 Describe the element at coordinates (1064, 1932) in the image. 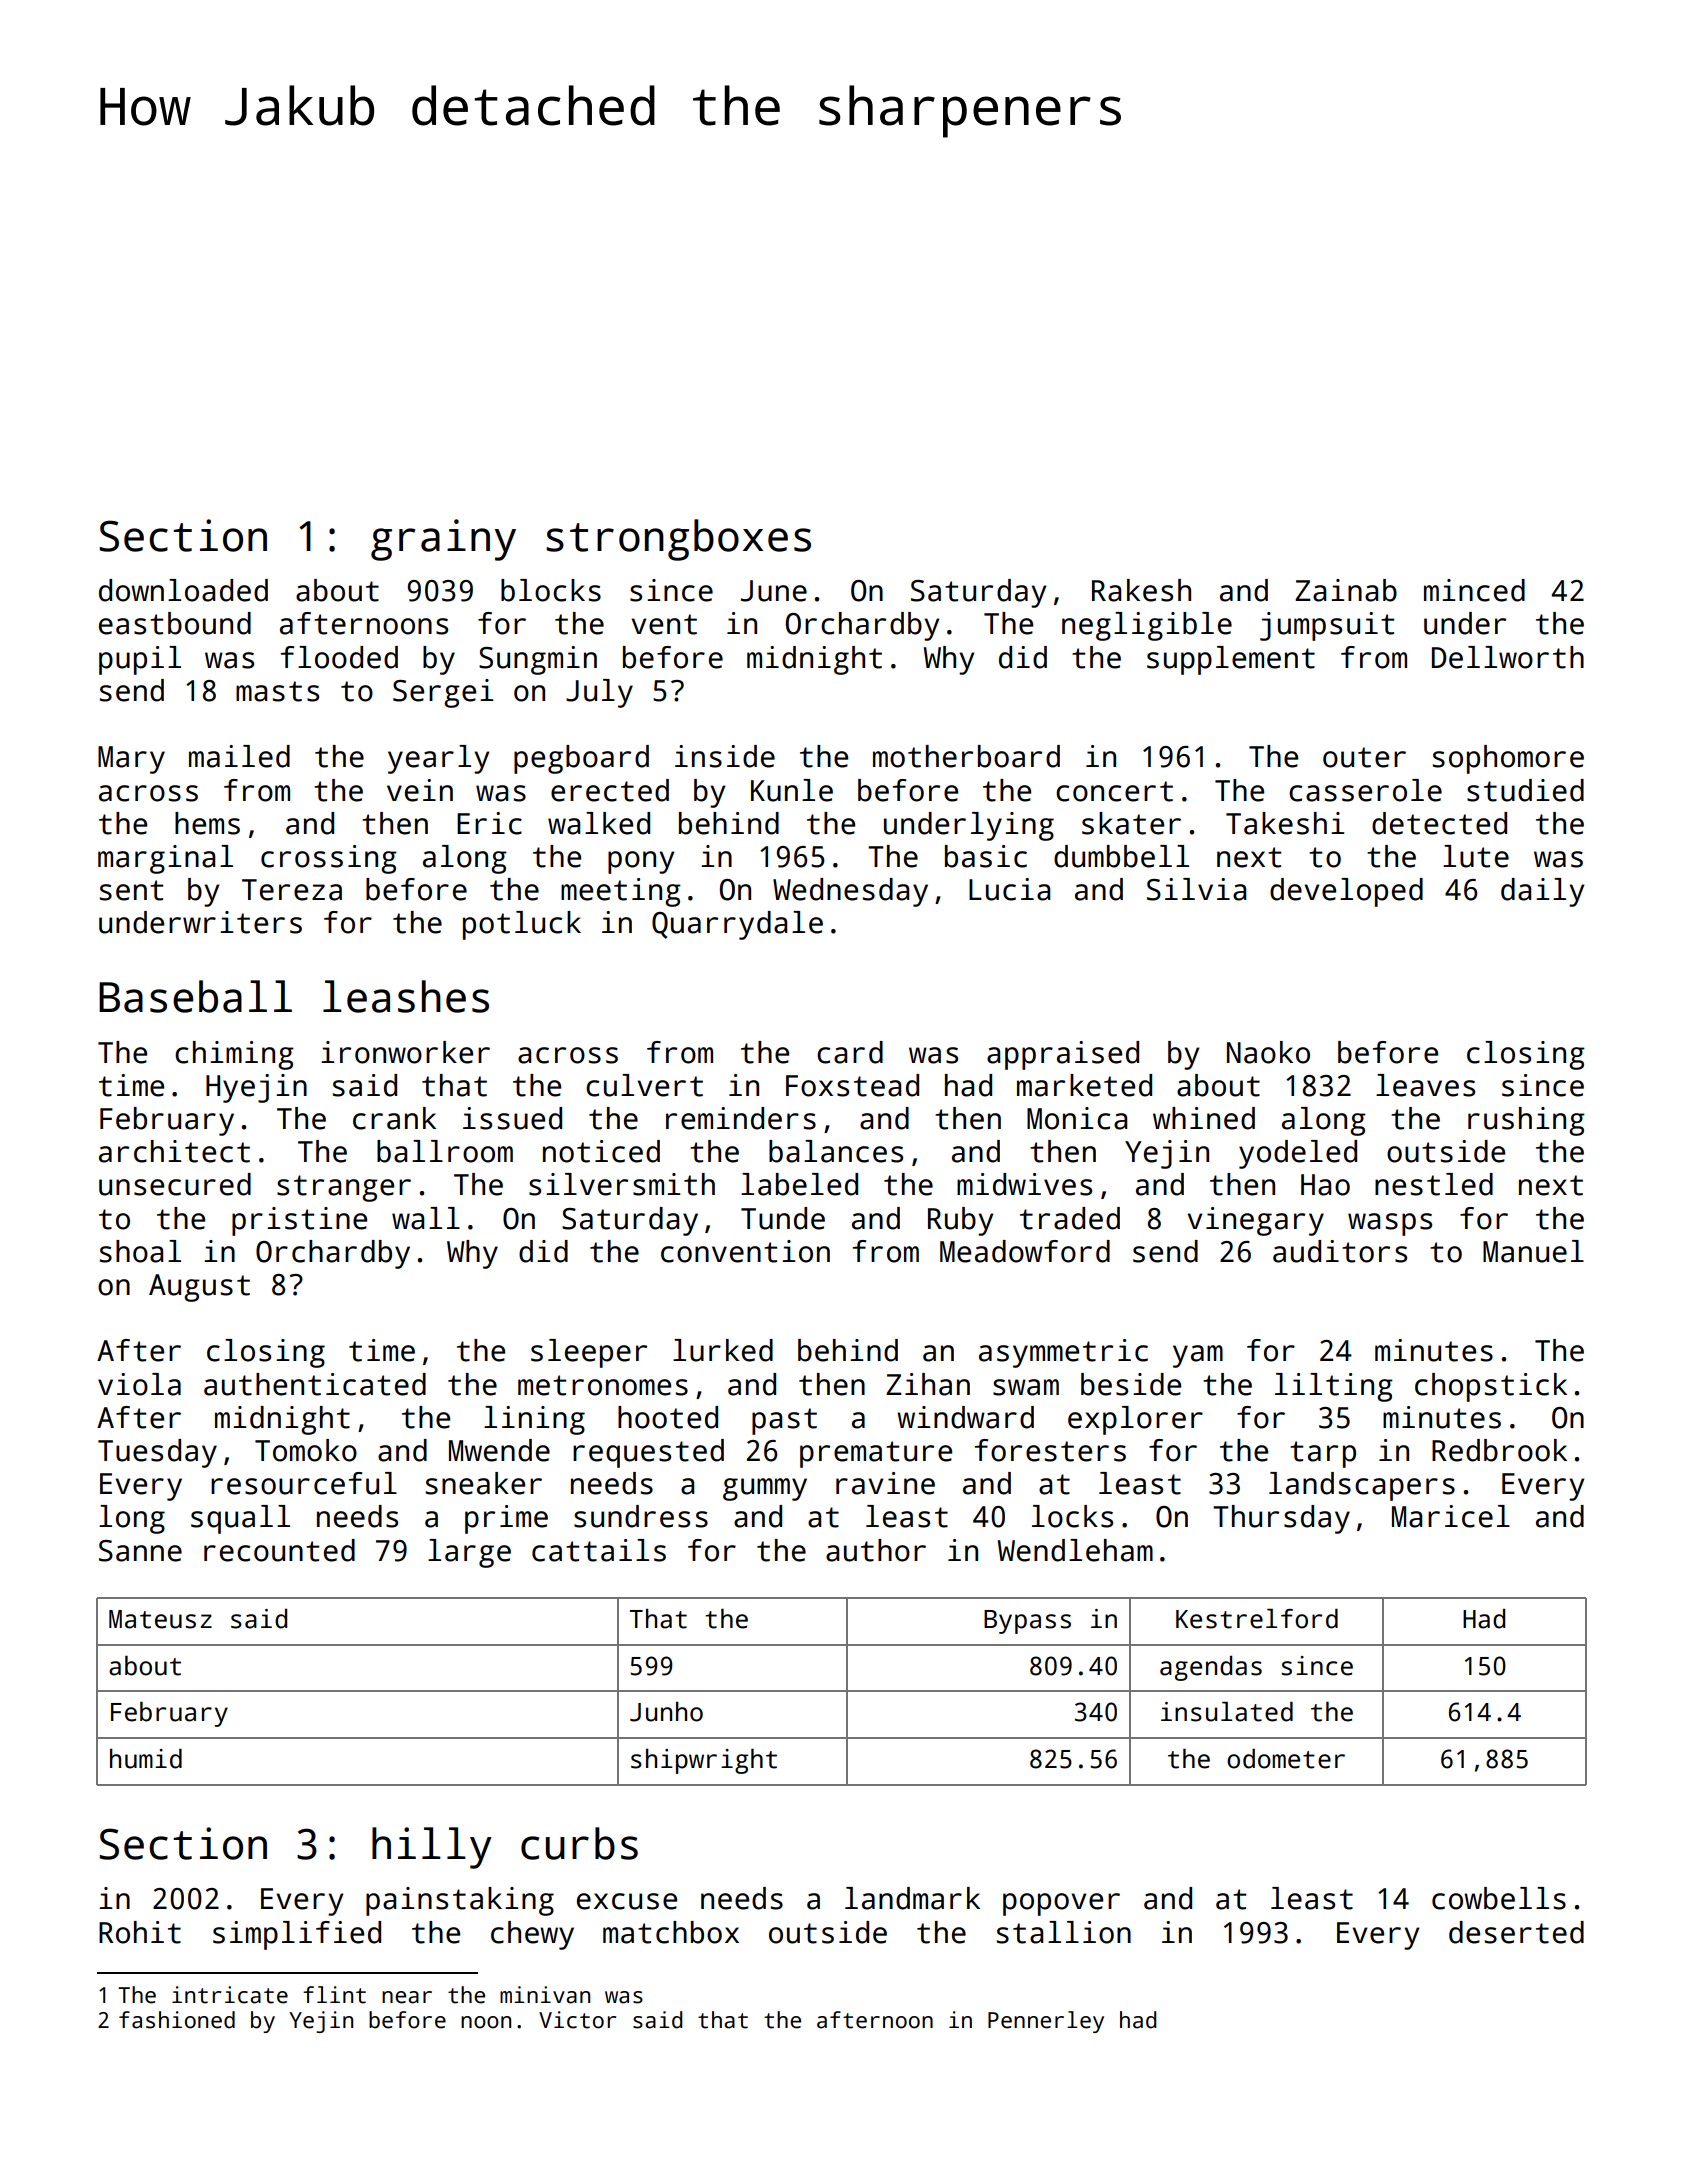

I see `stallion` at that location.
